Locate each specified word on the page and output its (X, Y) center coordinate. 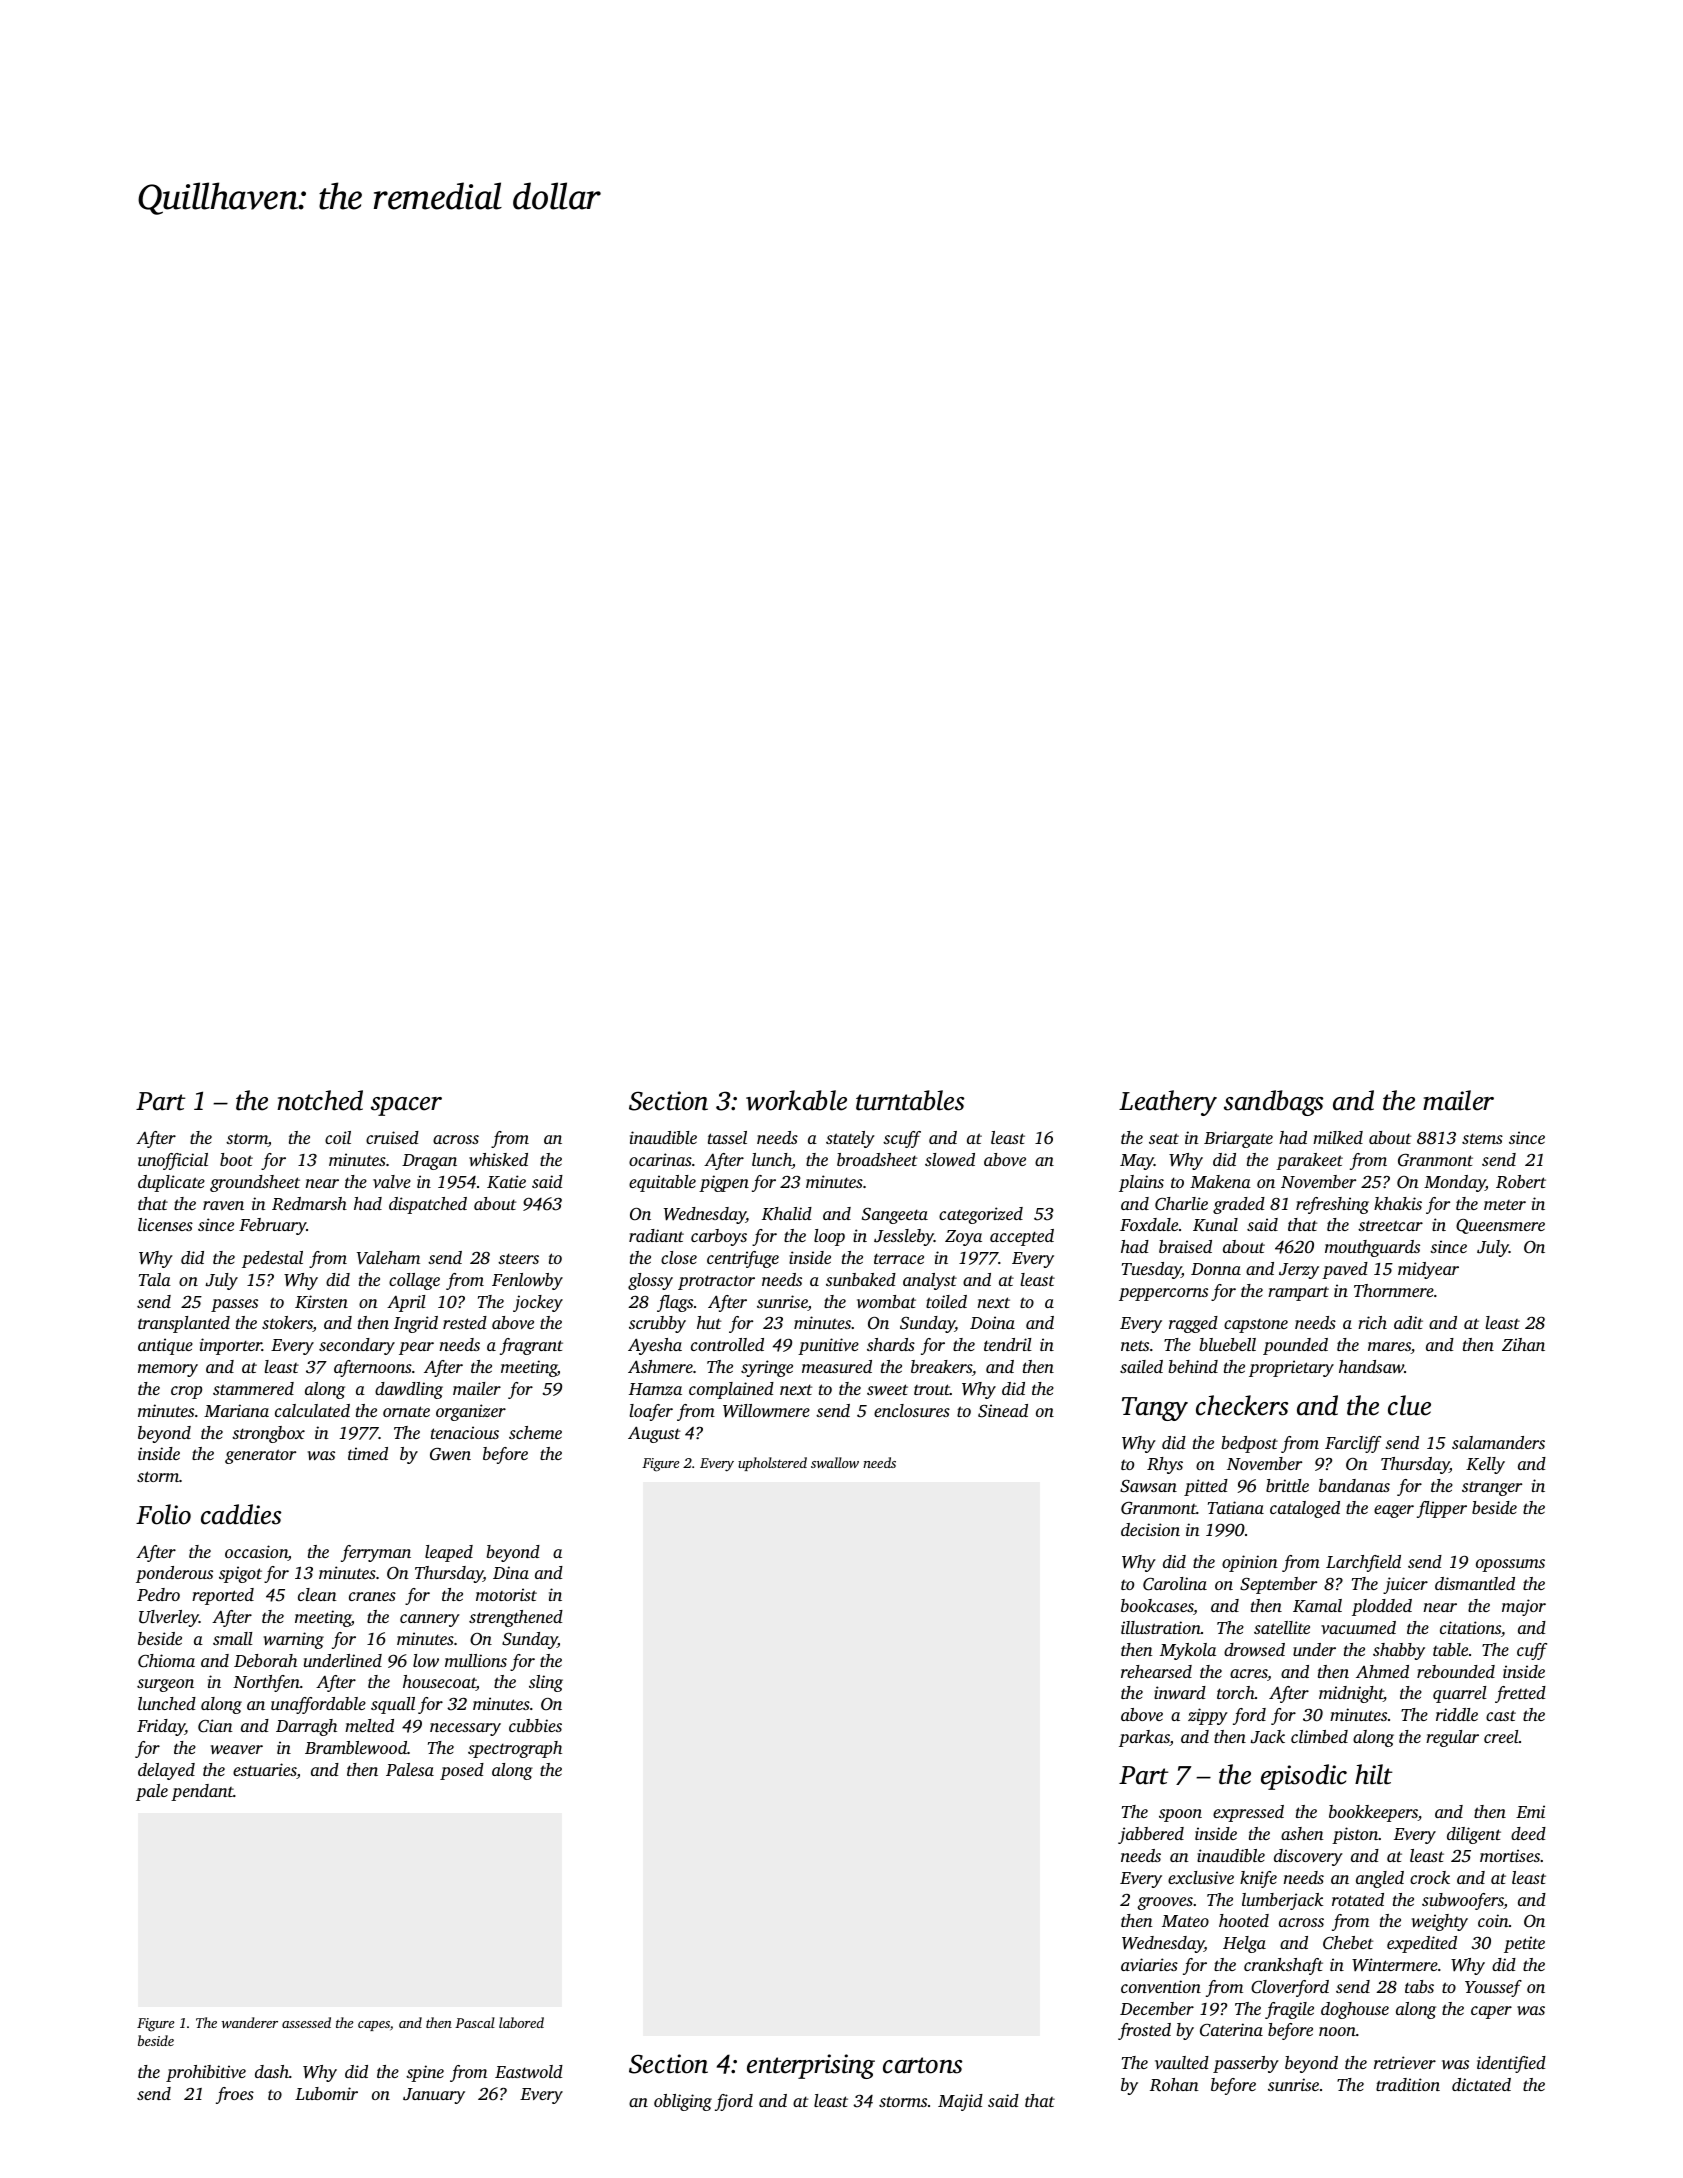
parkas (1144, 1738)
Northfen (266, 1683)
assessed (306, 2022)
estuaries (265, 1771)
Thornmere (1394, 1290)
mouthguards (1372, 1248)
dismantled (1475, 1583)
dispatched (428, 1205)
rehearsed (1156, 1671)
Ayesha (655, 1346)
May (1137, 1162)
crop (186, 1392)
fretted (1520, 1694)
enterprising (811, 2066)
